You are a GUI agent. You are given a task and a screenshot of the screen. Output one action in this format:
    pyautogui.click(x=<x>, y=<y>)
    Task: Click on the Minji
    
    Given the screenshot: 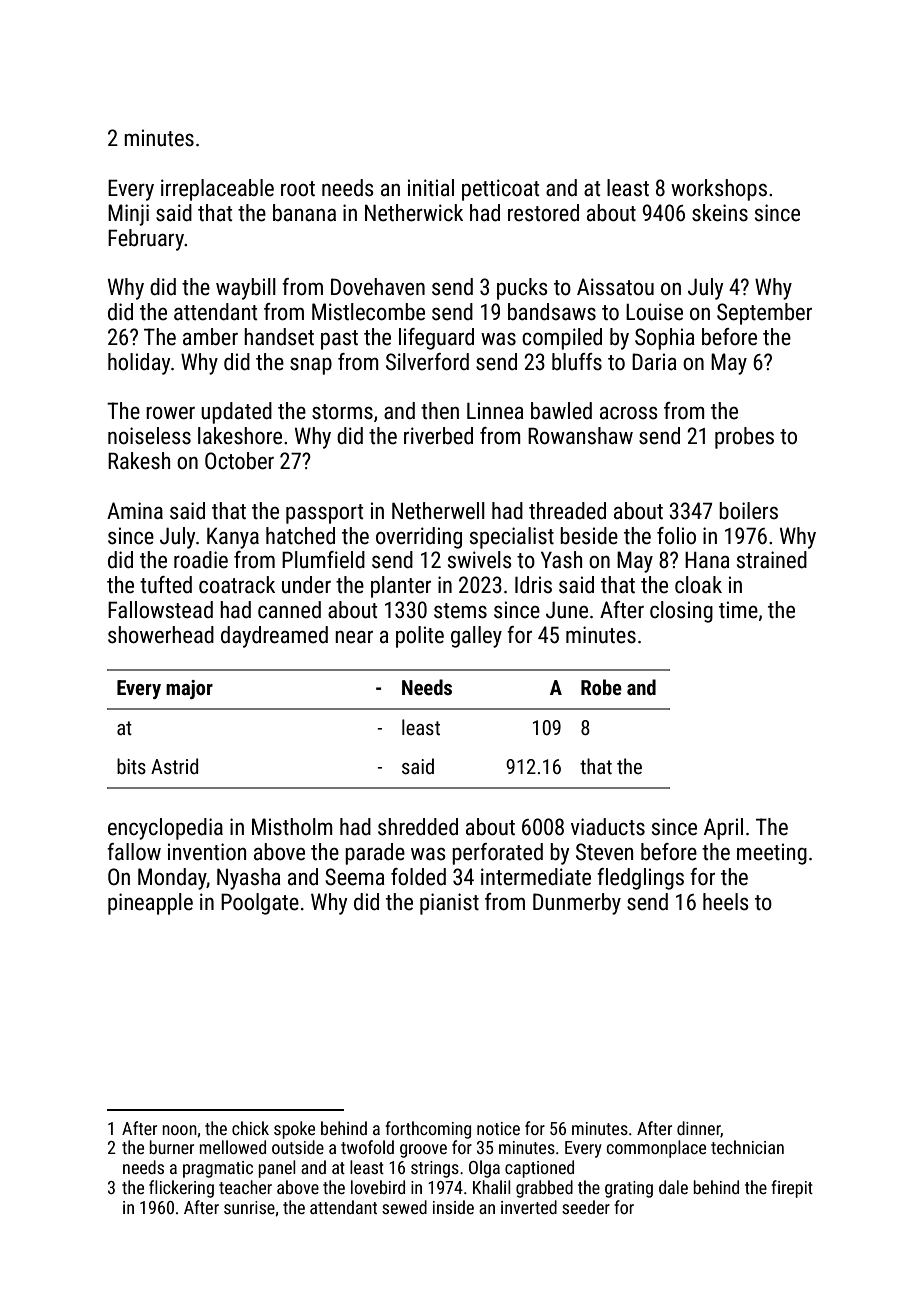 What is the action you would take?
    pyautogui.click(x=128, y=215)
